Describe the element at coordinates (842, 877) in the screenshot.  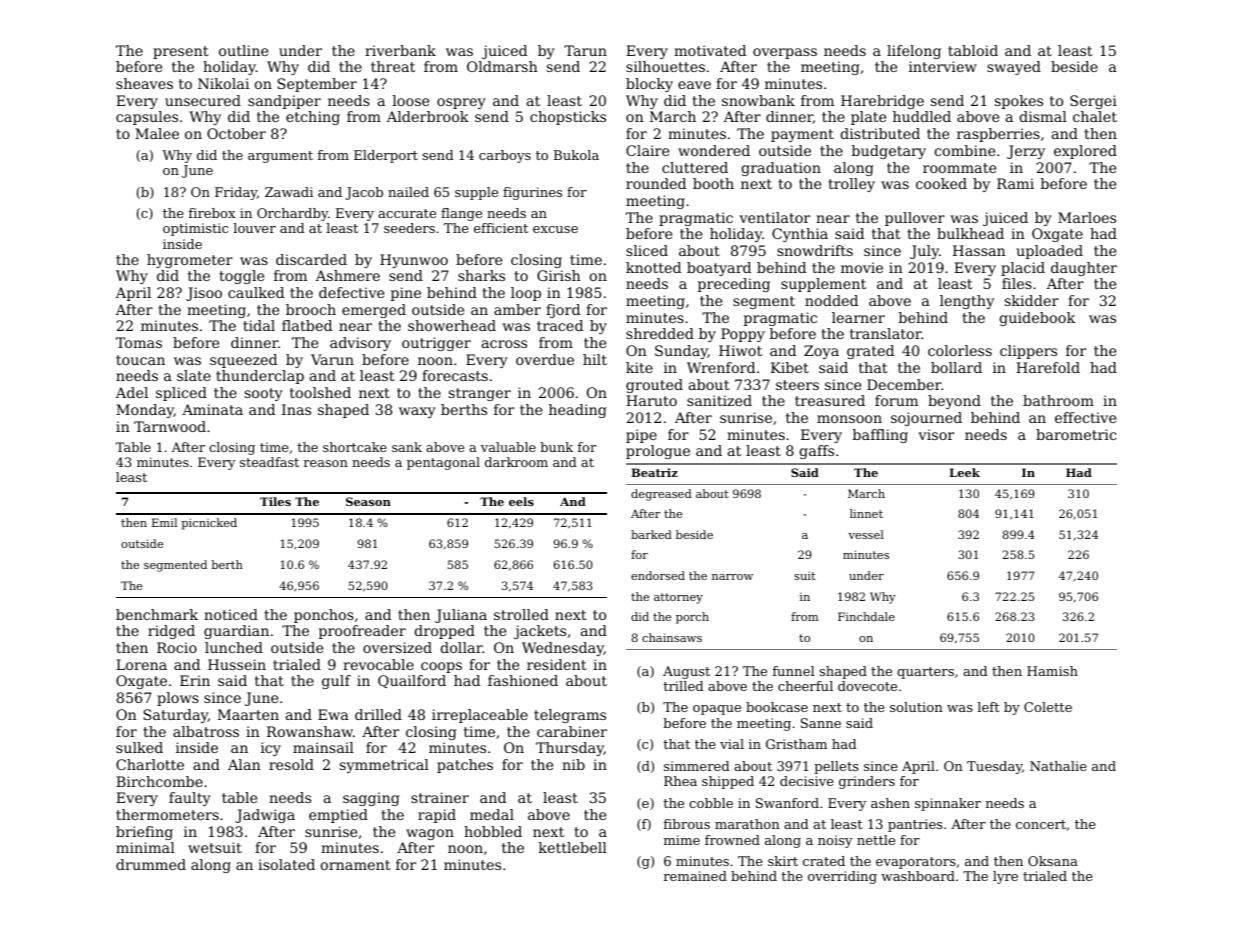
I see `overriding` at that location.
